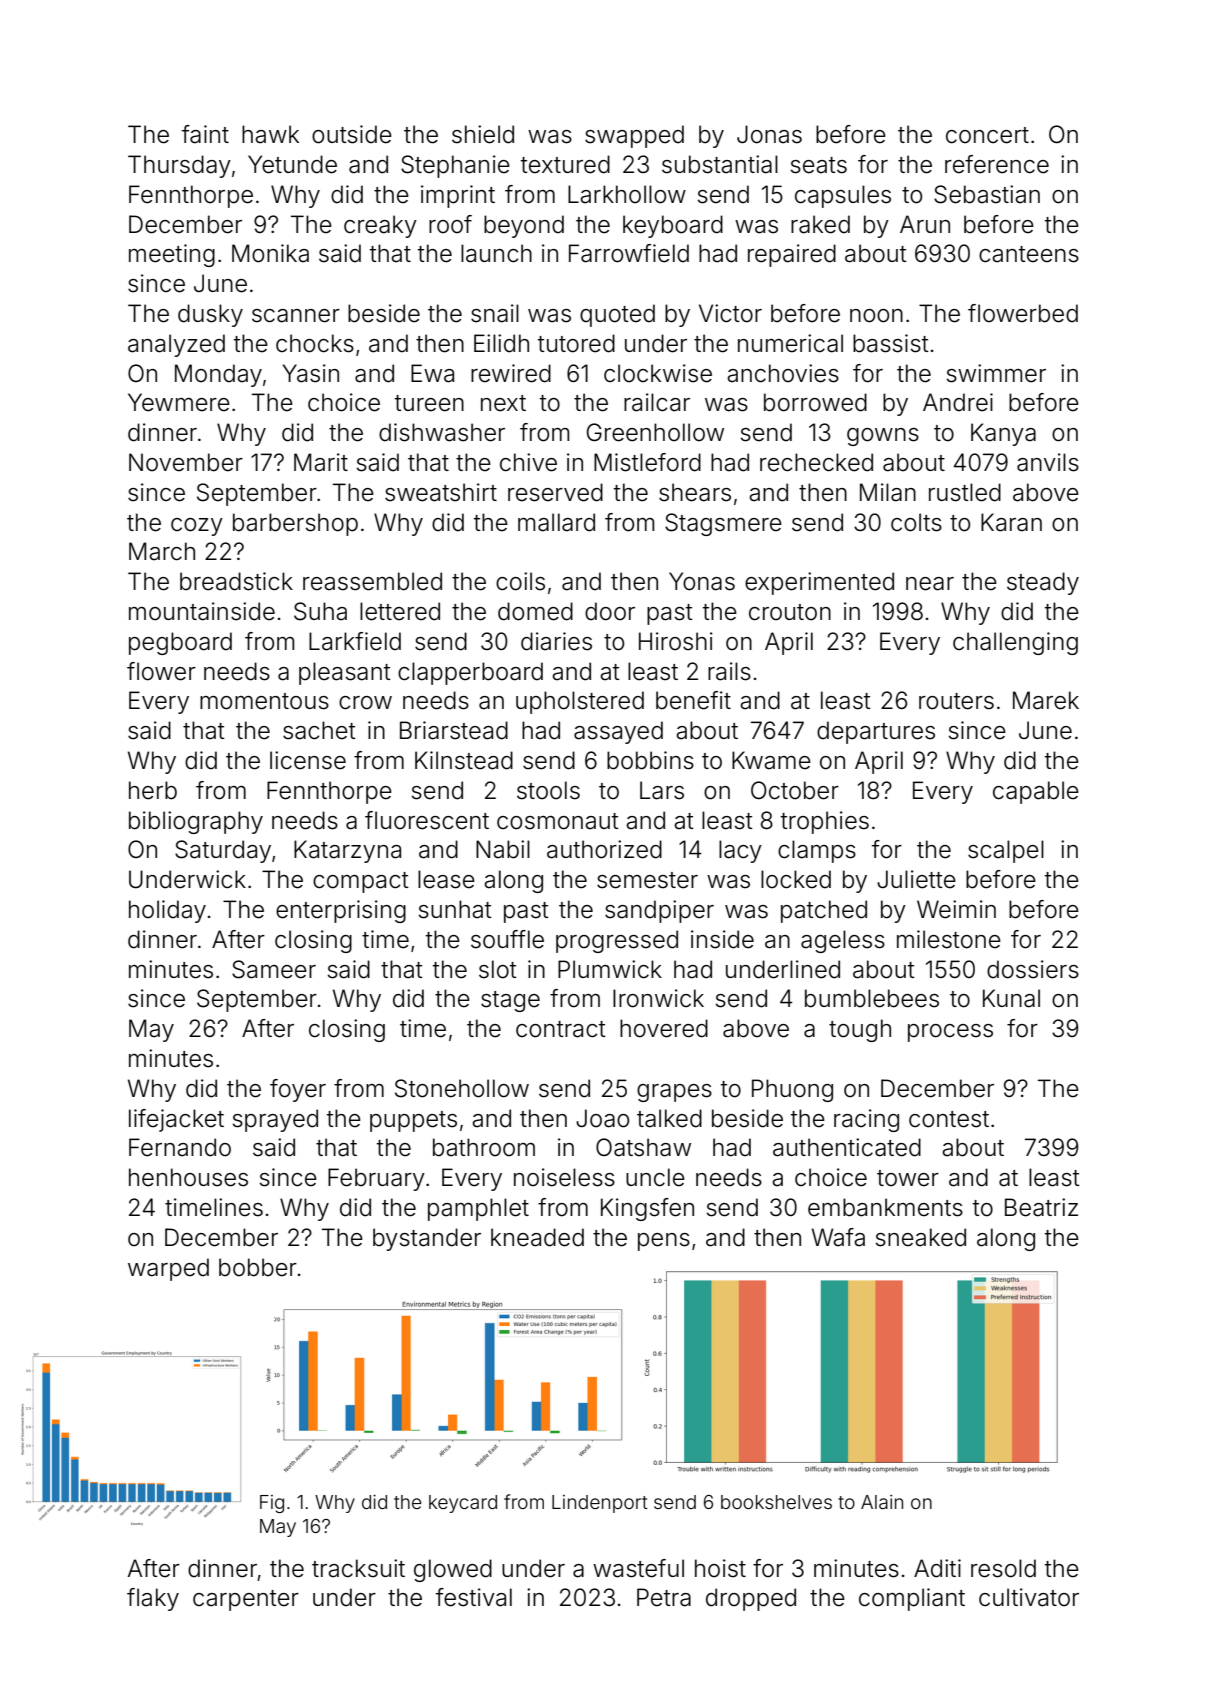  I want to click on Alain, so click(882, 1502).
